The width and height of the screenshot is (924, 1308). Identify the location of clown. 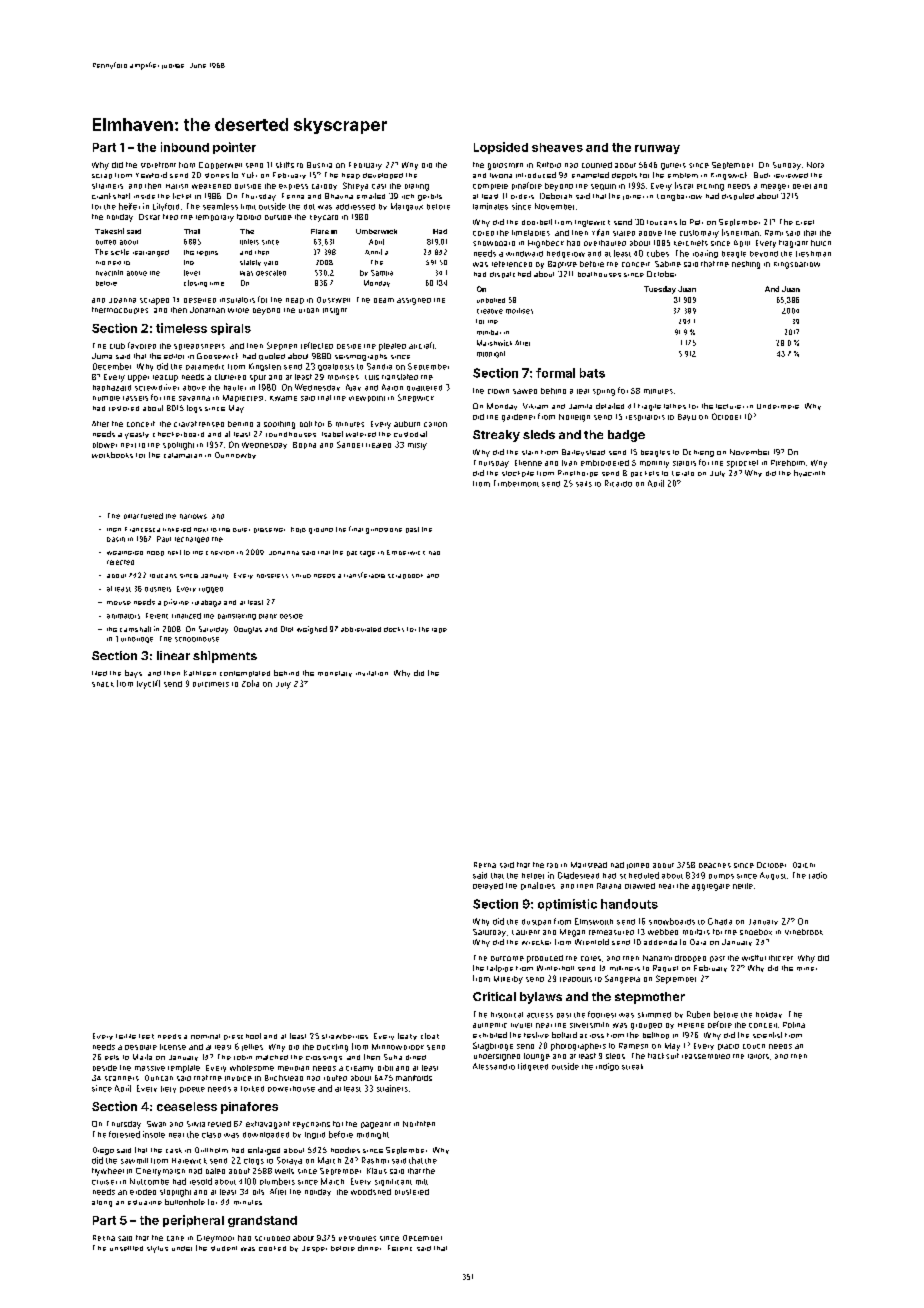
(498, 391).
